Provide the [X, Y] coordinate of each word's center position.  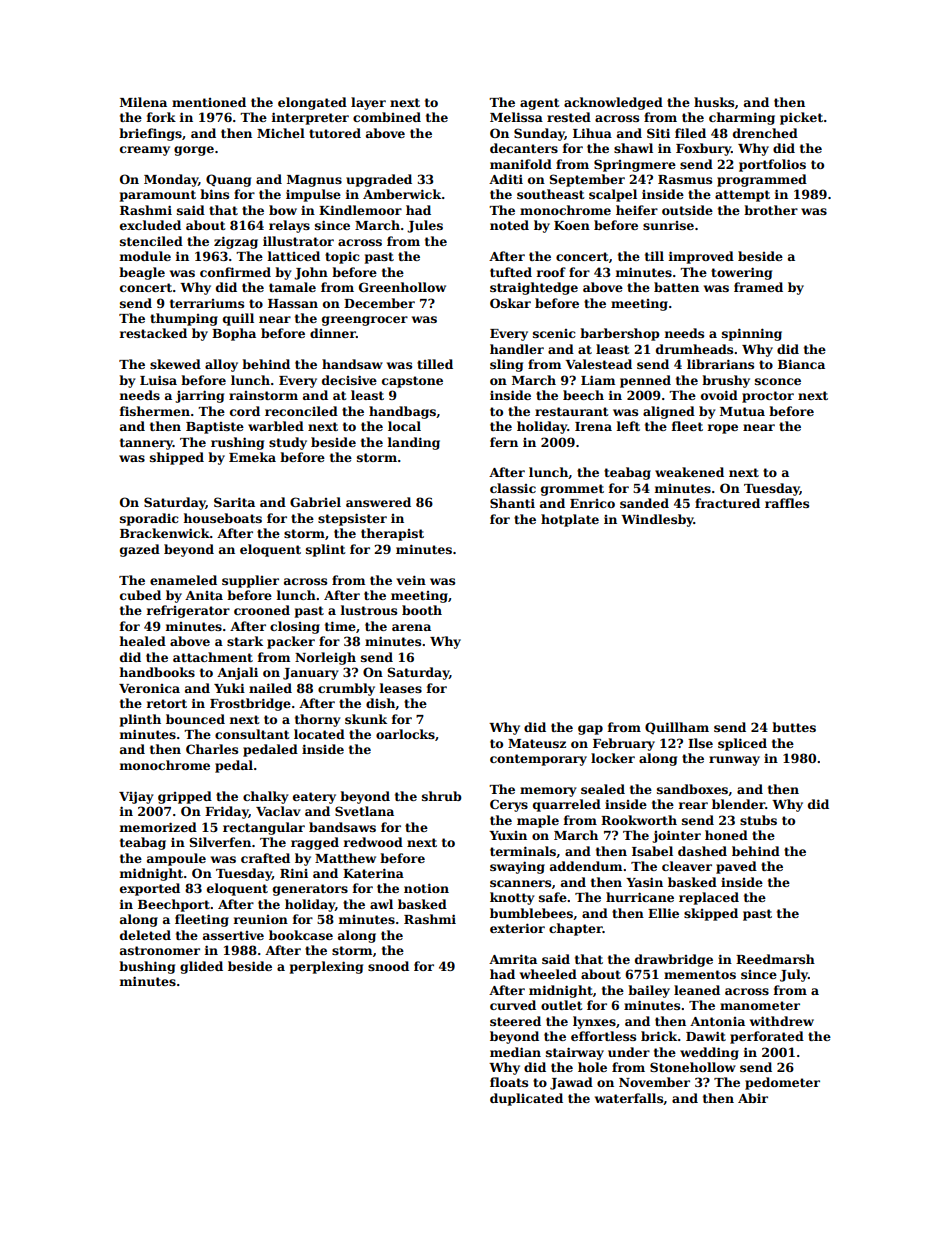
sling [506, 365]
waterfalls [629, 1098]
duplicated [526, 1099]
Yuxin [508, 835]
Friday [227, 812]
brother [771, 210]
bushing [147, 967]
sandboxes [692, 789]
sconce [778, 381]
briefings [150, 134]
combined [387, 117]
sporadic [149, 519]
